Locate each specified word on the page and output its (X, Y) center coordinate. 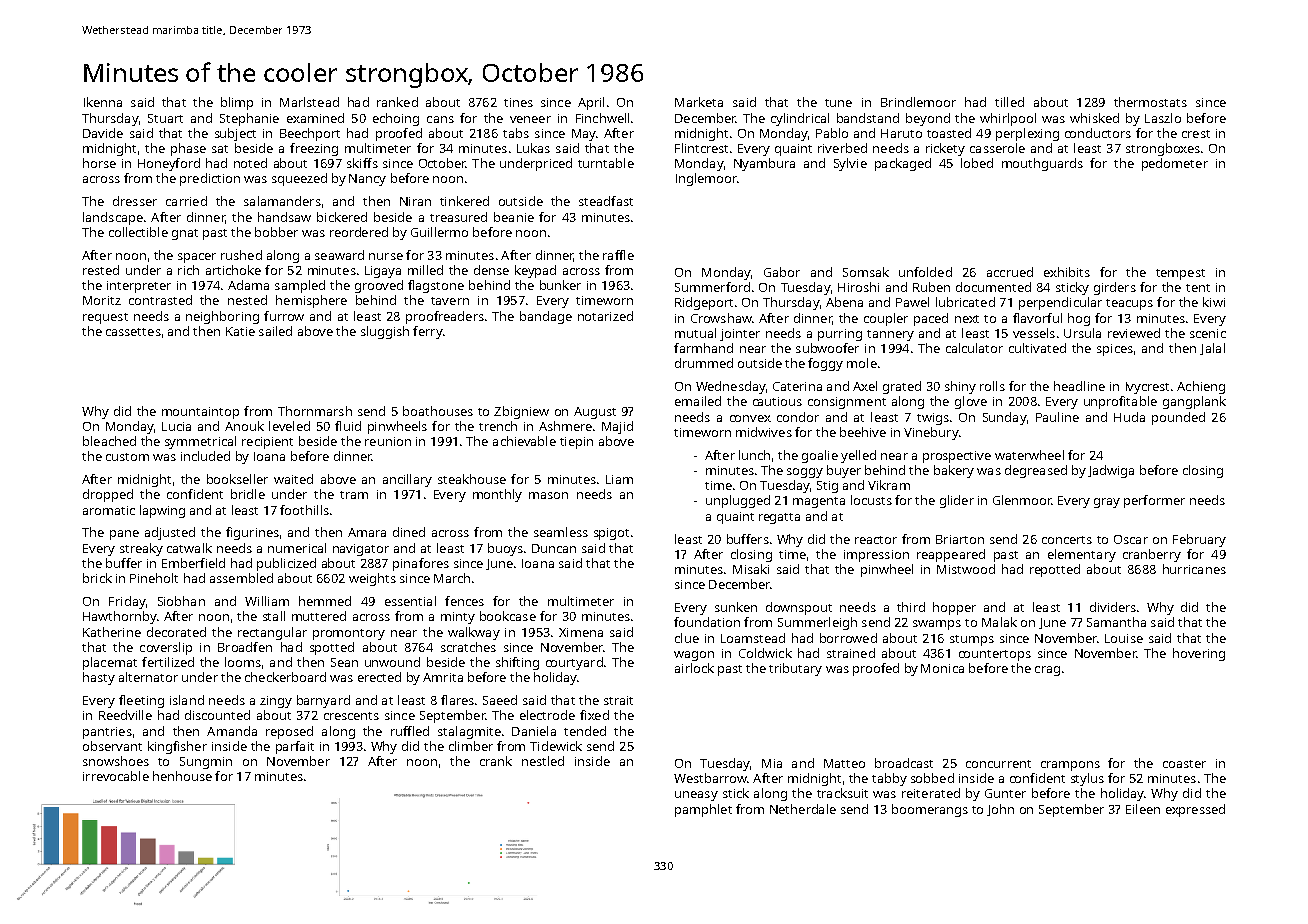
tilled (1009, 102)
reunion (388, 441)
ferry (427, 332)
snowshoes (116, 761)
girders (1115, 288)
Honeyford (169, 164)
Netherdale (803, 809)
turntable (606, 163)
